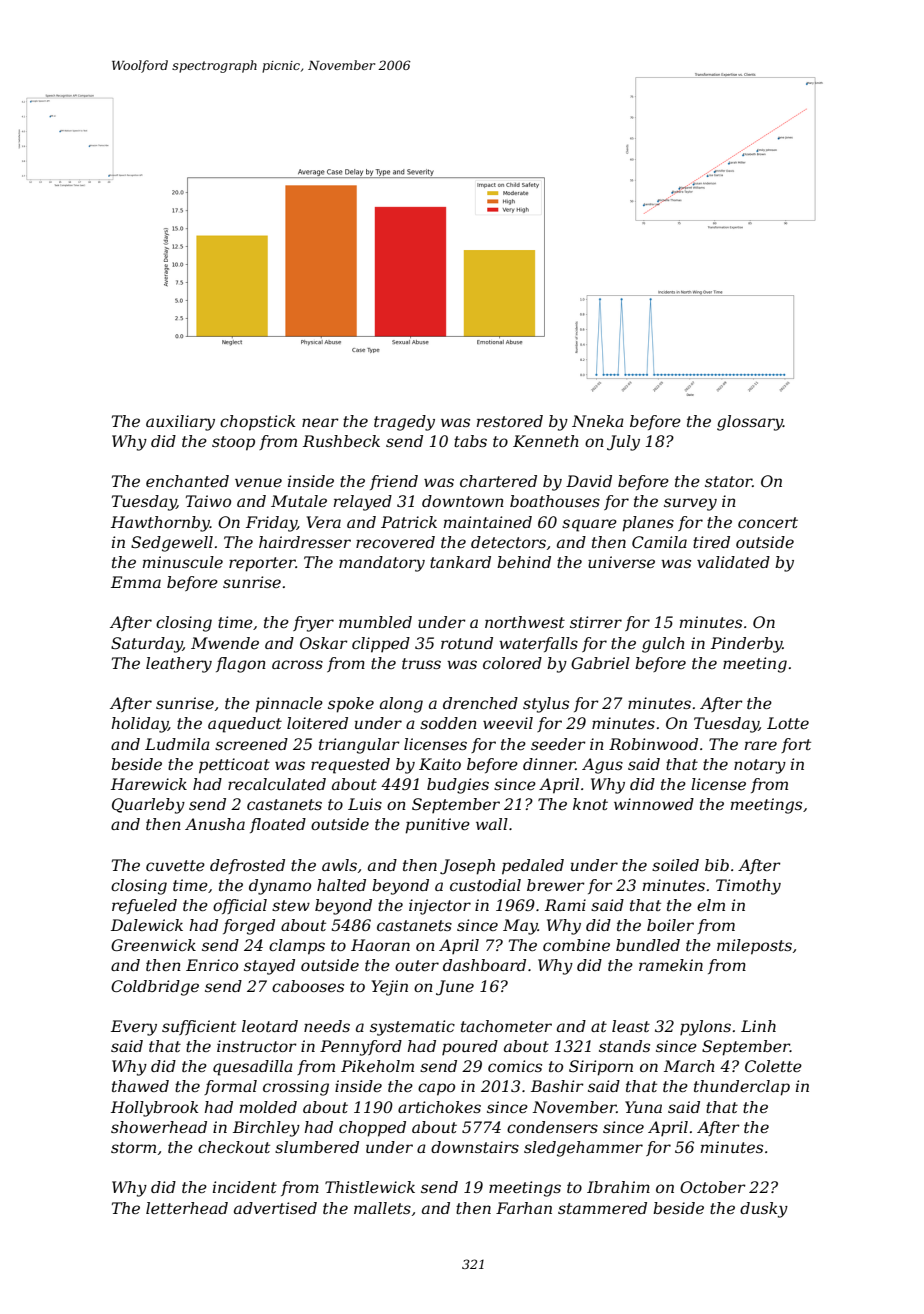 Image resolution: width=924 pixels, height=1314 pixels. Describe the element at coordinates (404, 423) in the screenshot. I see `tragedy` at that location.
